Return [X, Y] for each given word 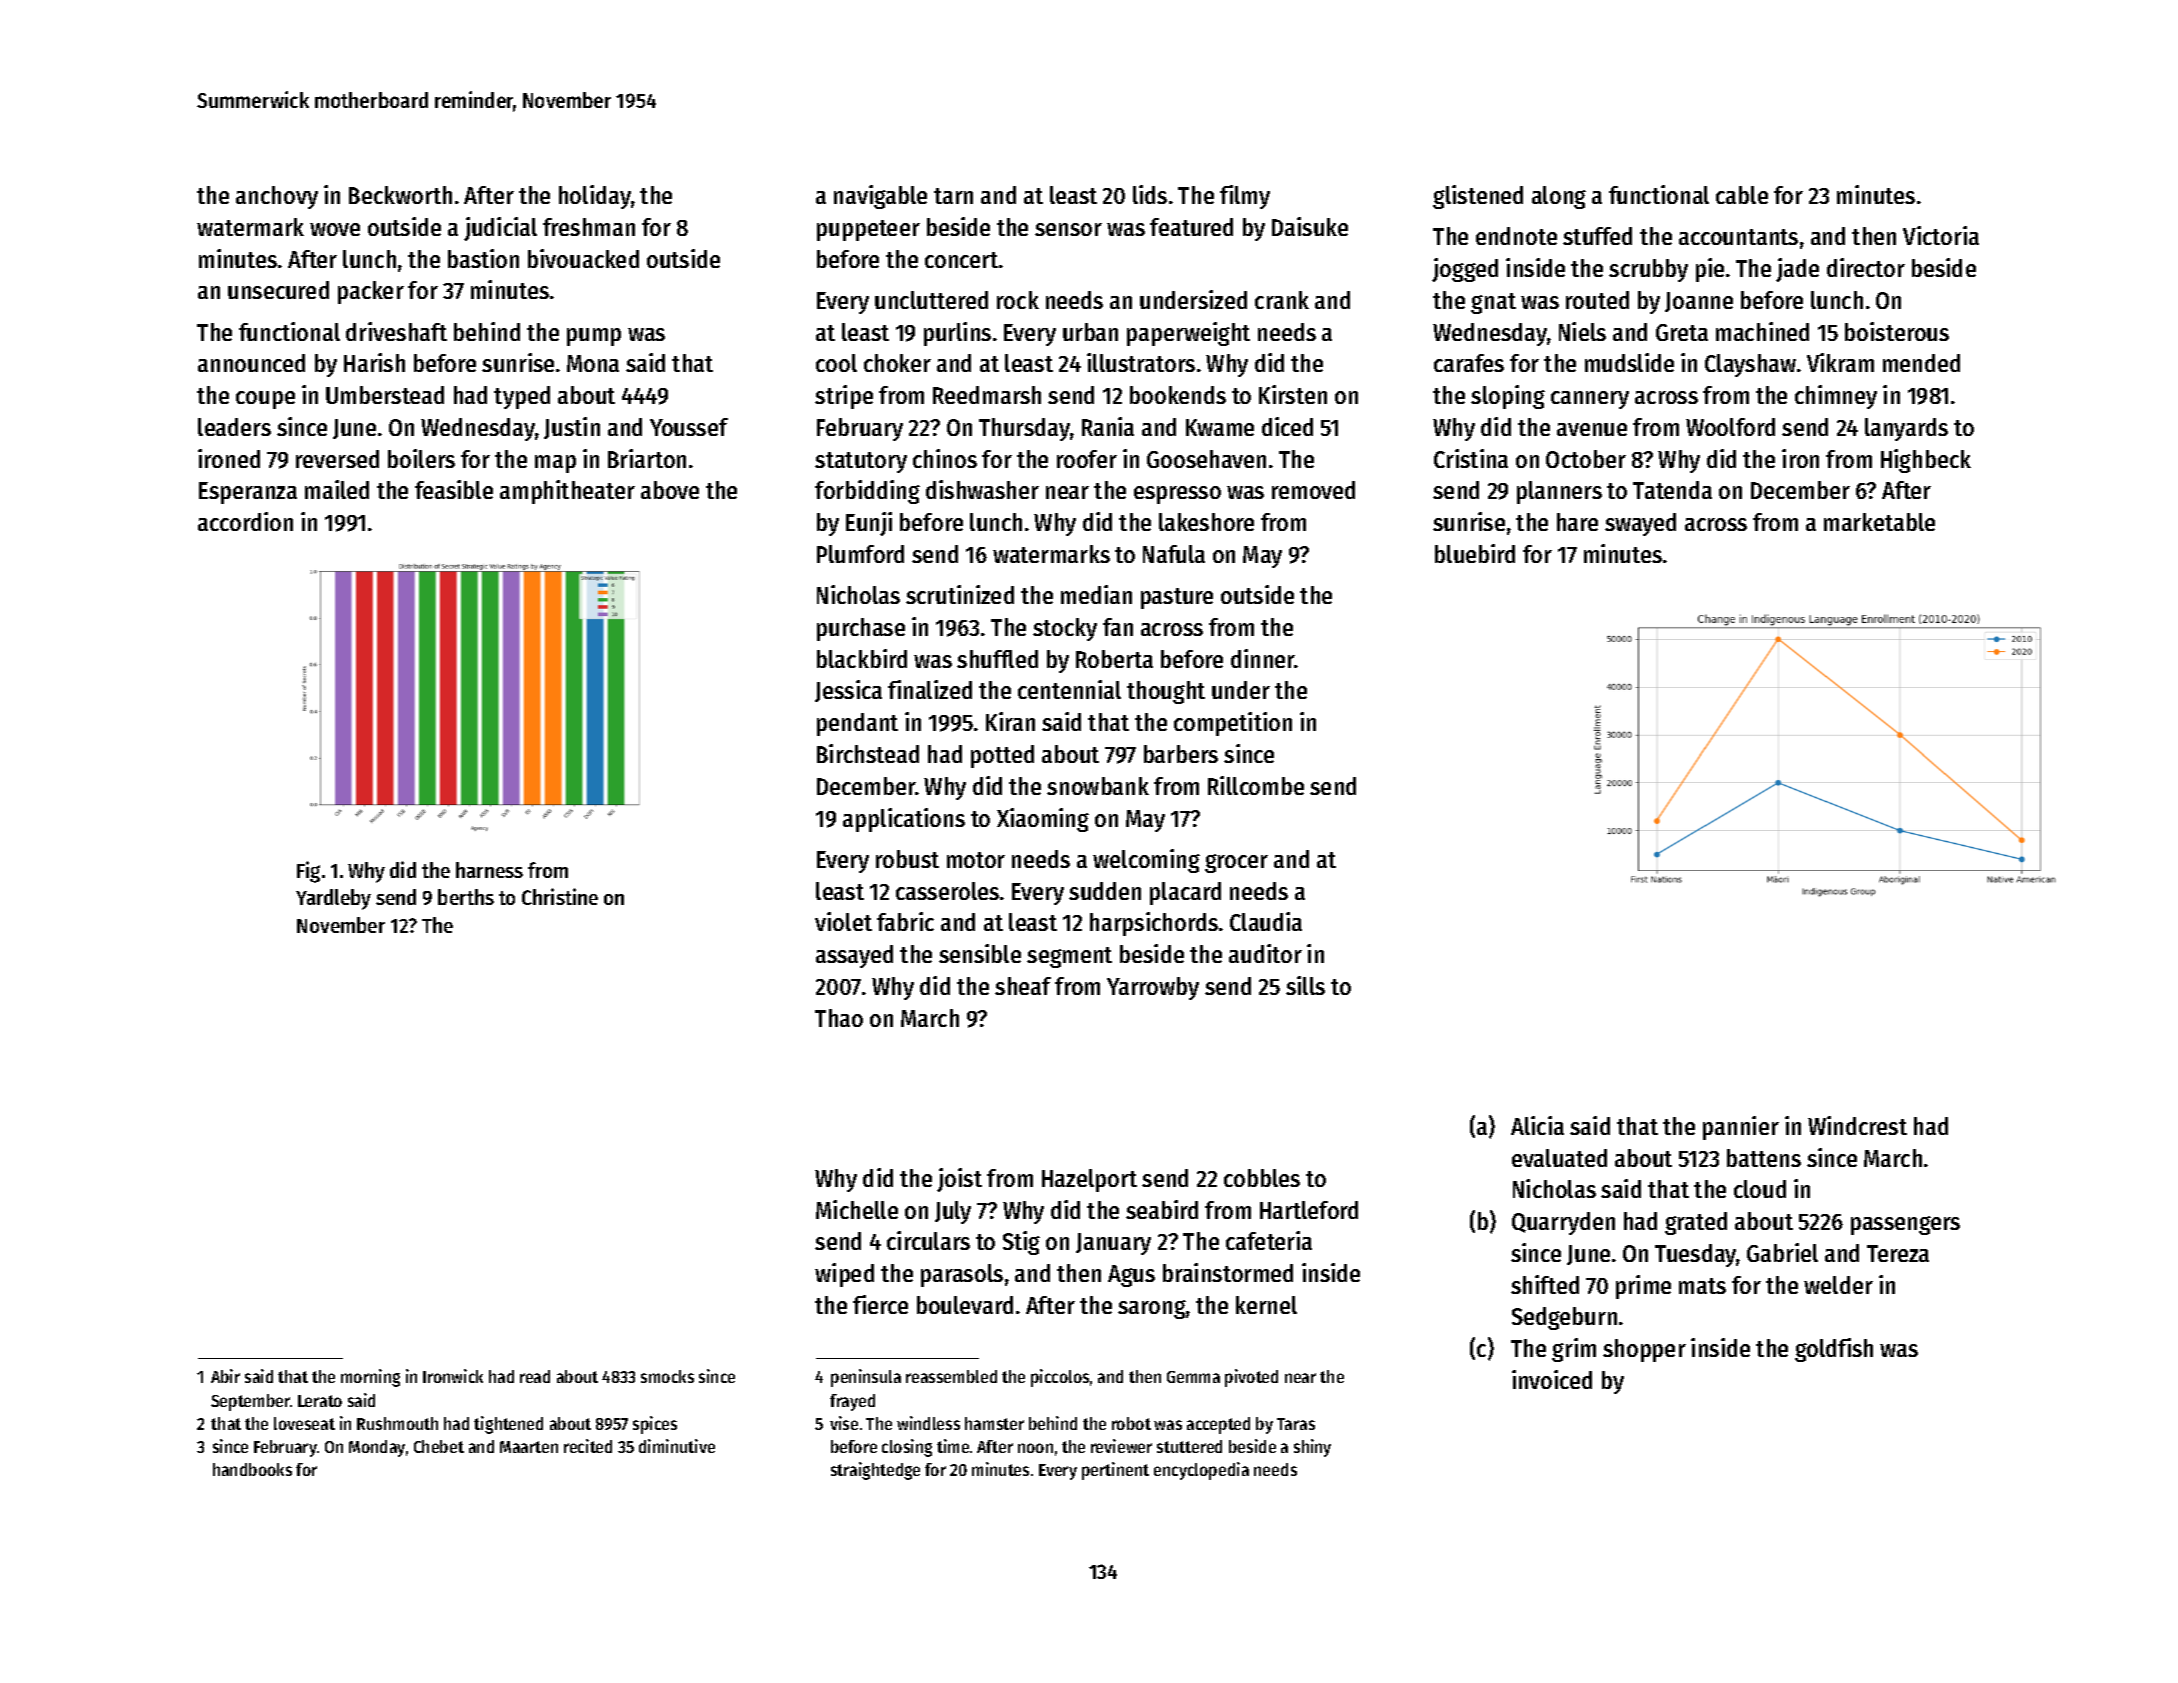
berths [466, 897]
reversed [337, 459]
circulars [928, 1240]
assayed [854, 956]
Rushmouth [397, 1423]
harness [489, 870]
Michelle [857, 1209]
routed [1597, 300]
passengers [1905, 1225]
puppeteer [868, 230]
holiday [595, 197]
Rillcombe [1256, 785]
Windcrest [1857, 1125]
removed [1313, 490]
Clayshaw [1750, 365]
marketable [1879, 522]
